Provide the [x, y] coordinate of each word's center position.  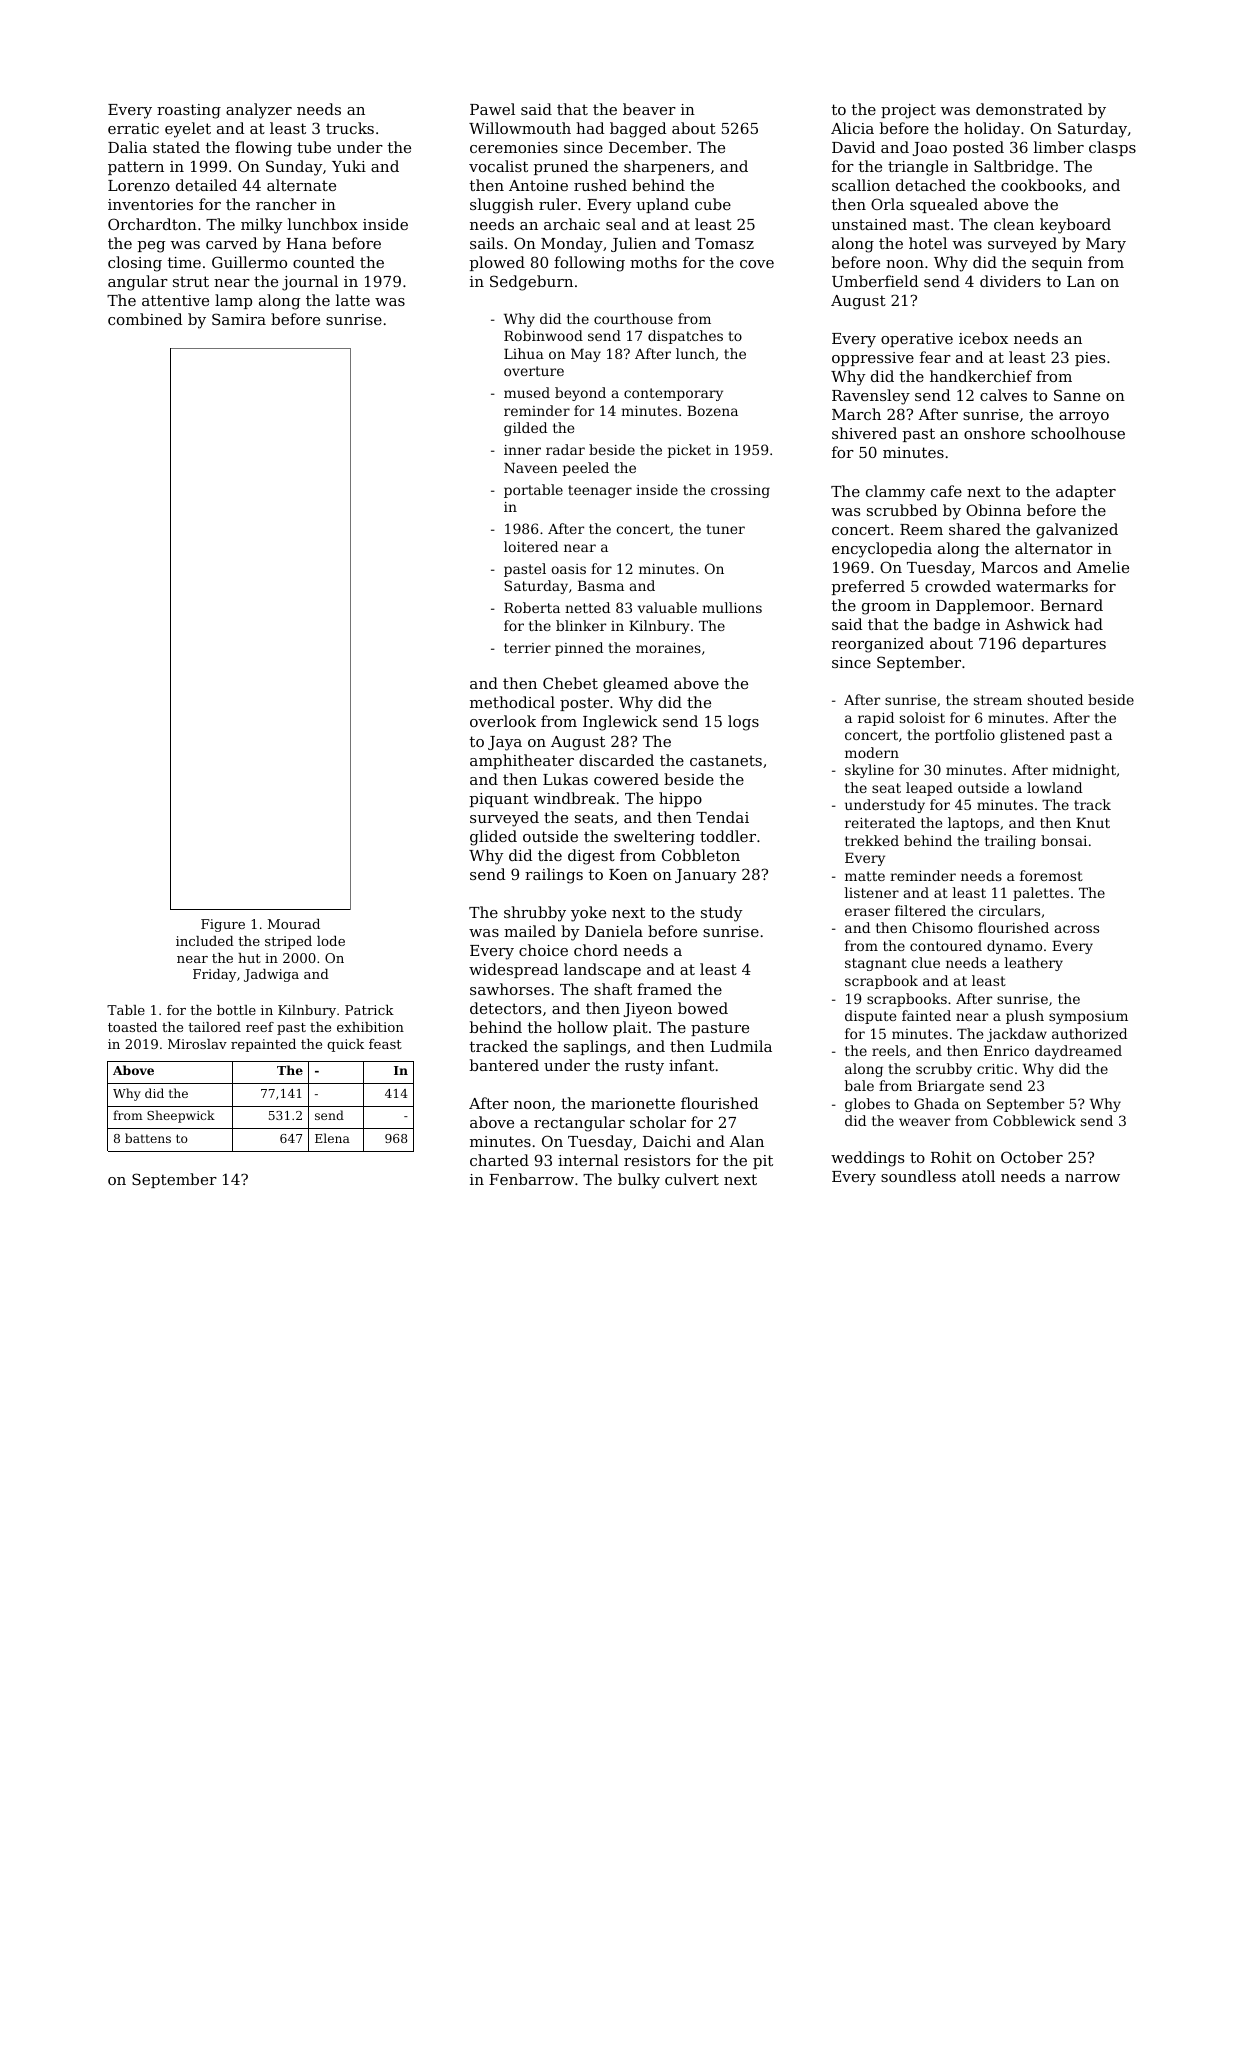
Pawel [492, 109]
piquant [499, 800]
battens [148, 1138]
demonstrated [1029, 109]
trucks [350, 128]
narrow [1092, 1178]
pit [763, 1162]
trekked [872, 840]
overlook [503, 721]
